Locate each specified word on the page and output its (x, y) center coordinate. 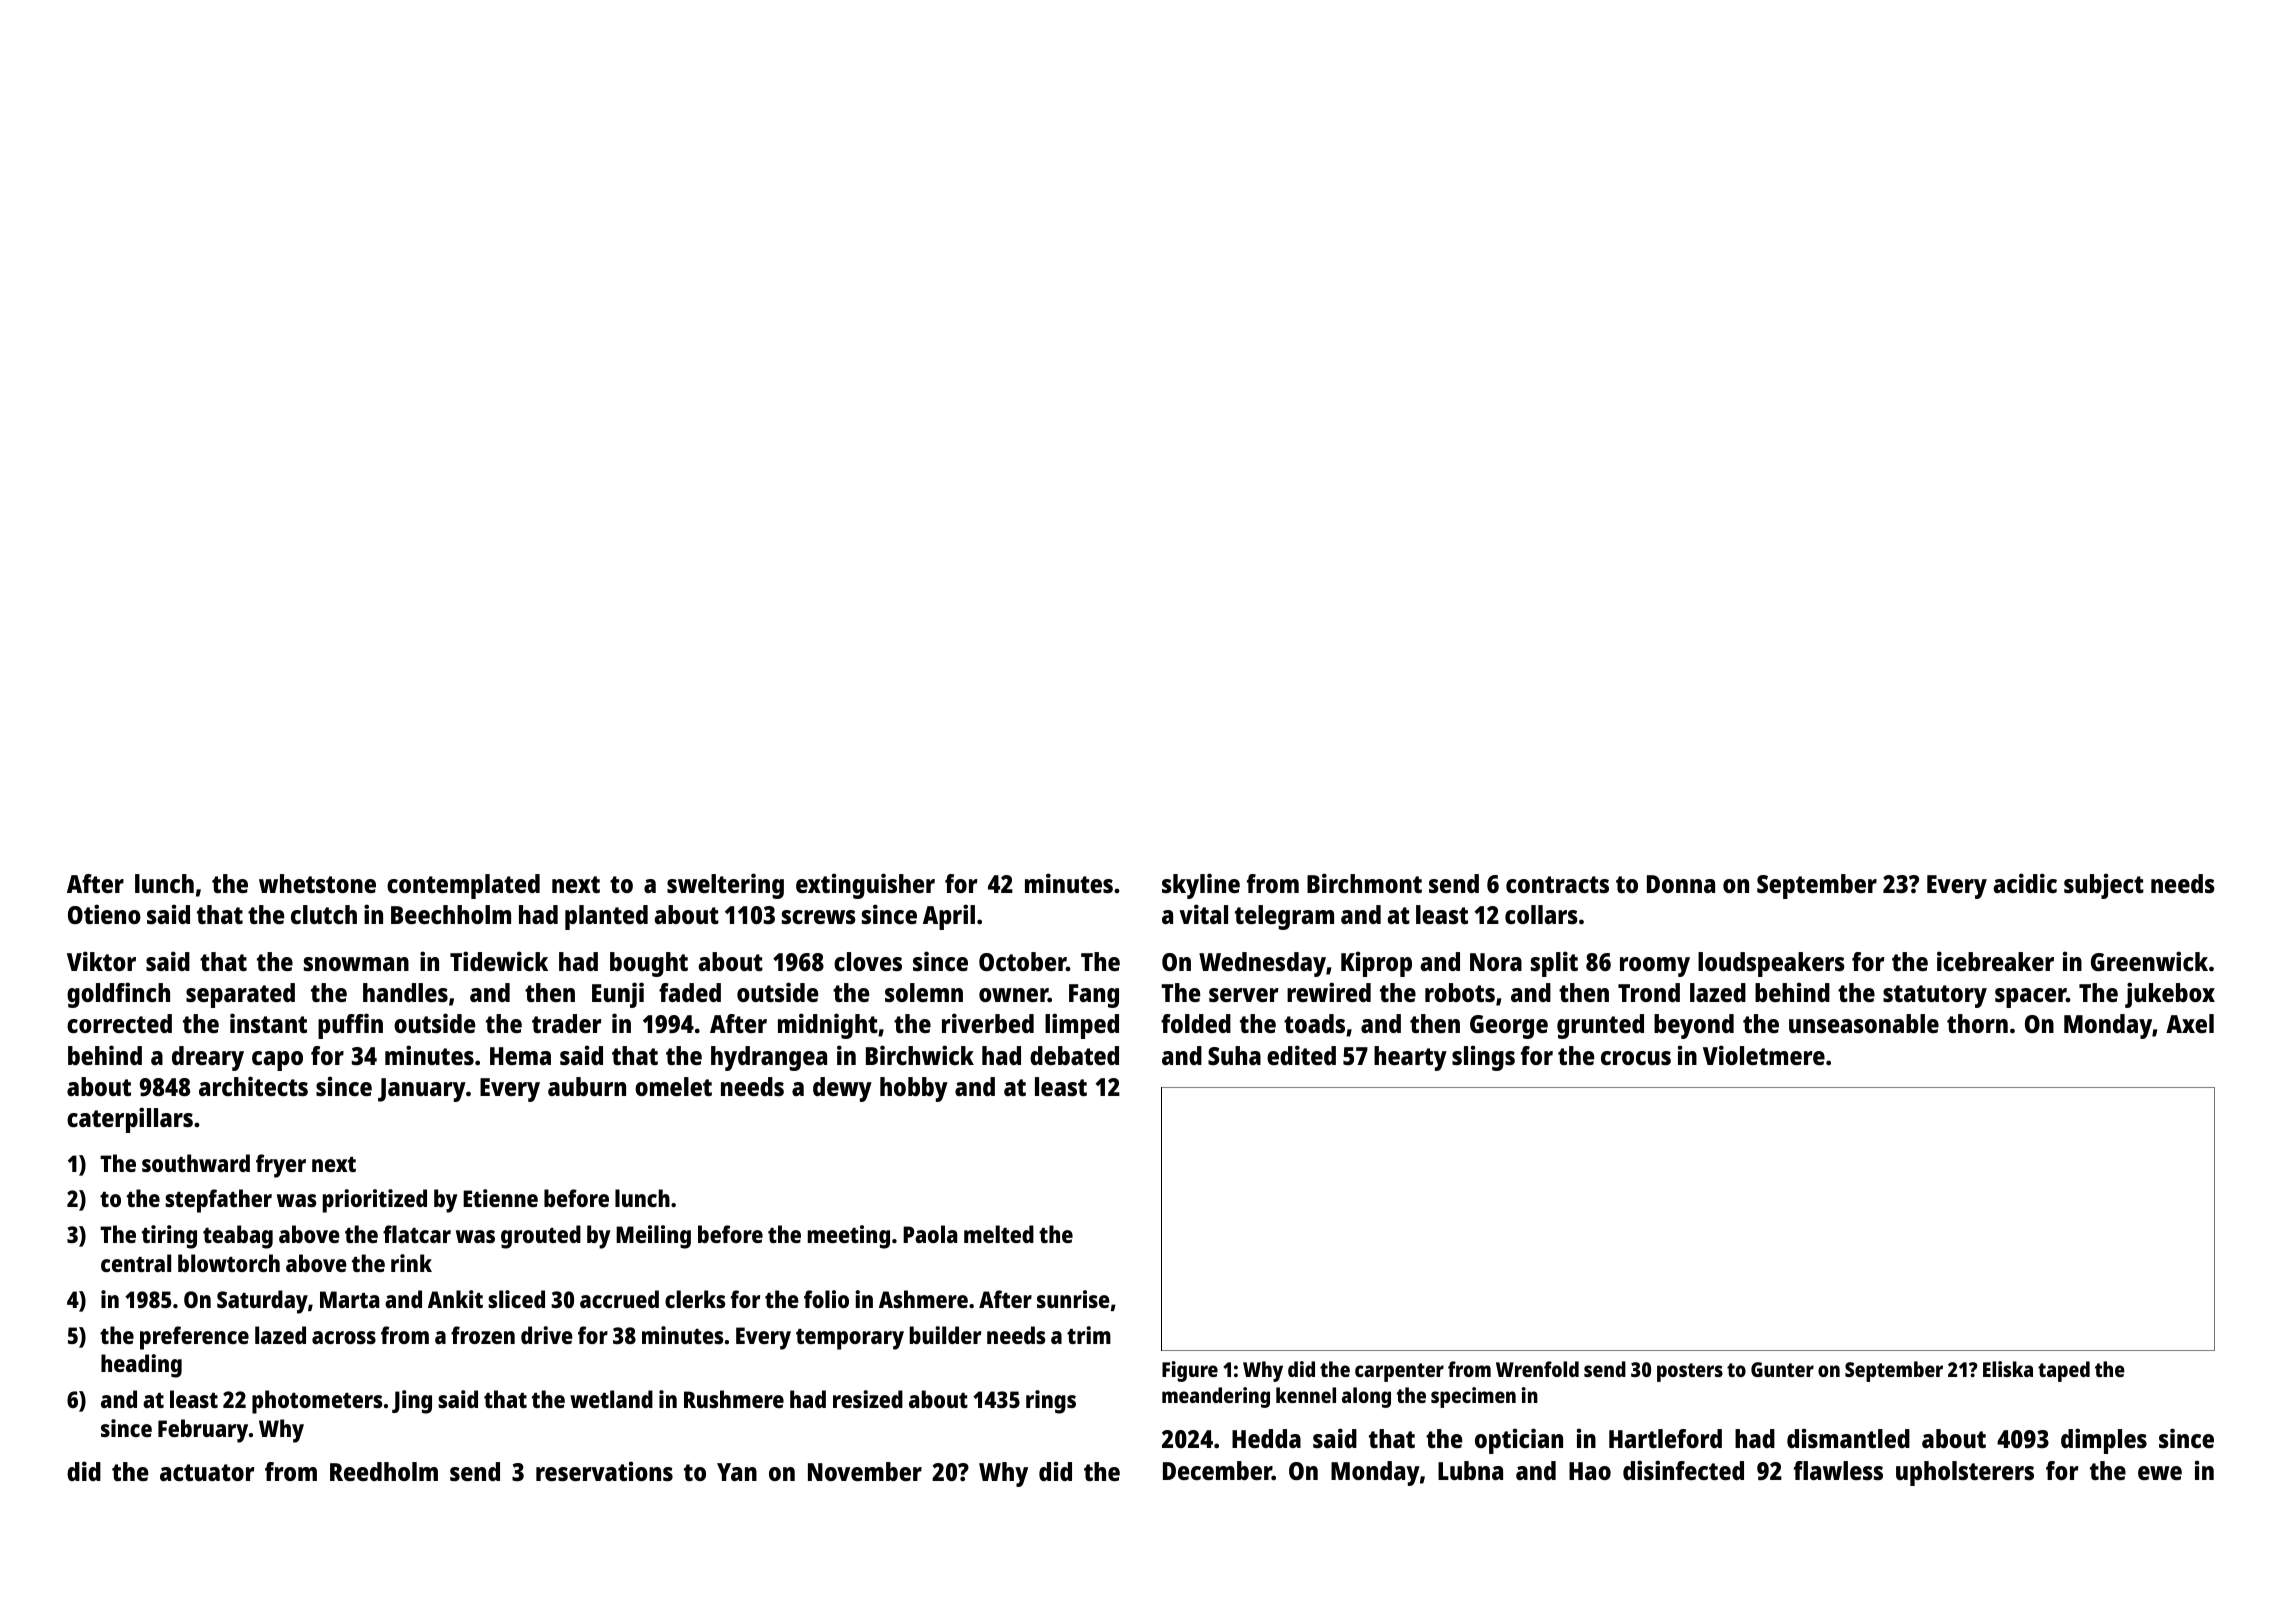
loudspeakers (1771, 964)
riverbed (988, 1023)
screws (819, 917)
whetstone (317, 883)
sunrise (1073, 1299)
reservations (604, 1471)
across (344, 1337)
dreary (208, 1058)
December (1217, 1470)
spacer (2030, 998)
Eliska (2008, 1369)
